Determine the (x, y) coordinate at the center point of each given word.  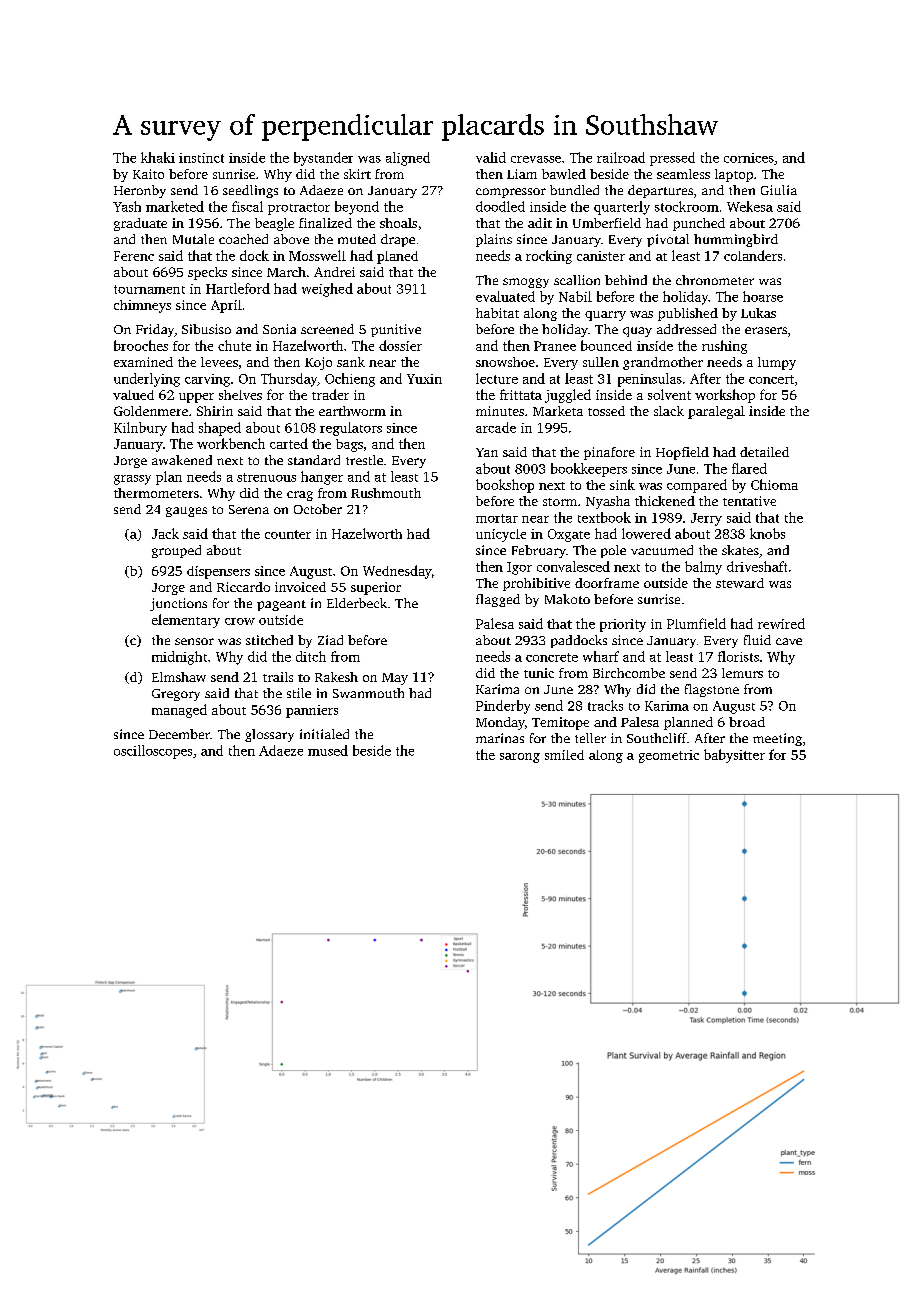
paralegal (716, 412)
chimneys (142, 306)
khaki (158, 157)
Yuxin (424, 379)
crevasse (536, 159)
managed (179, 711)
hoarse (763, 296)
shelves (240, 395)
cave (789, 641)
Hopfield (682, 453)
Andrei (334, 272)
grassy (132, 480)
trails (278, 677)
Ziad (330, 640)
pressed (672, 159)
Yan (487, 452)
